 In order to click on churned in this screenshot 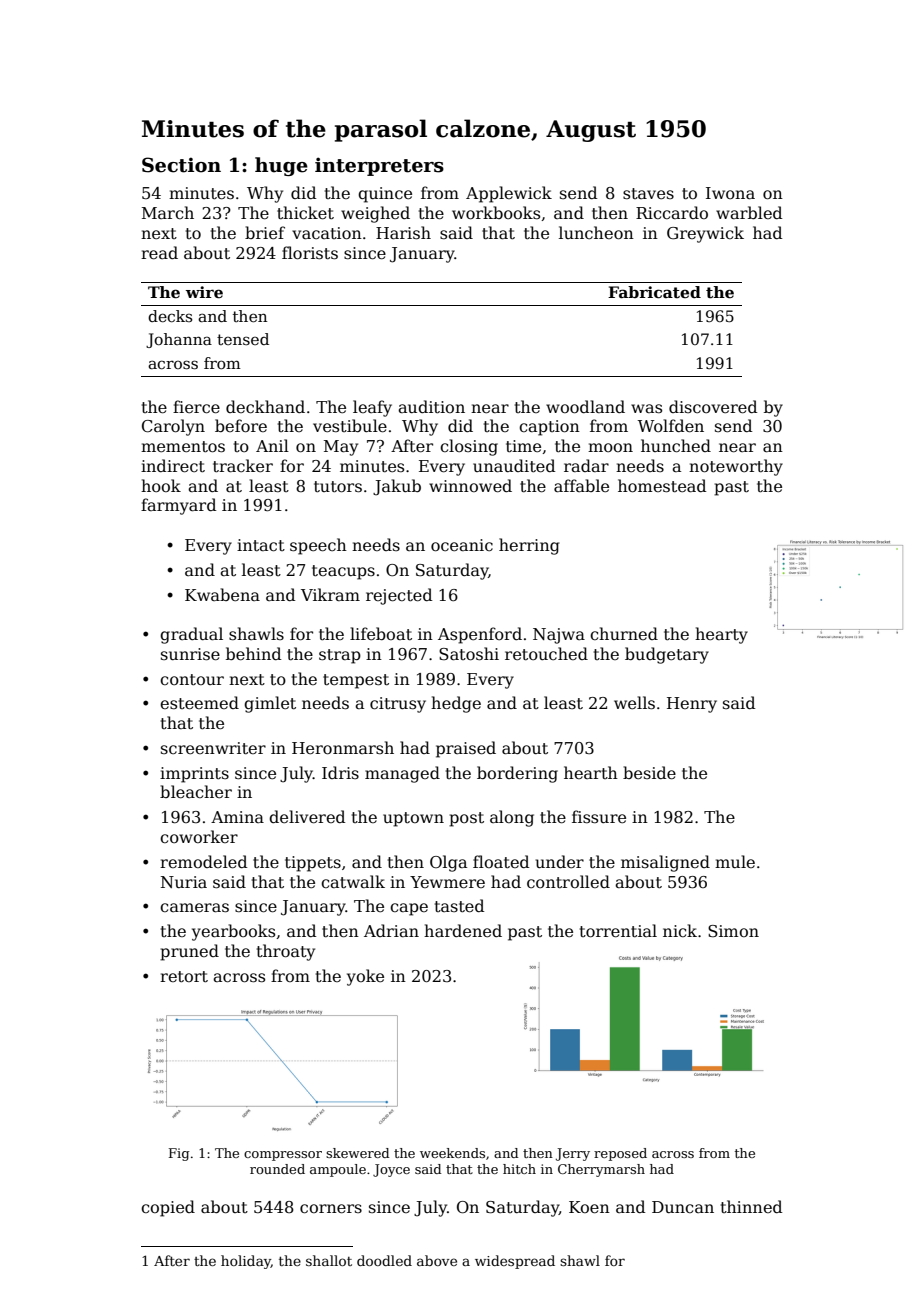, I will do `click(624, 633)`.
